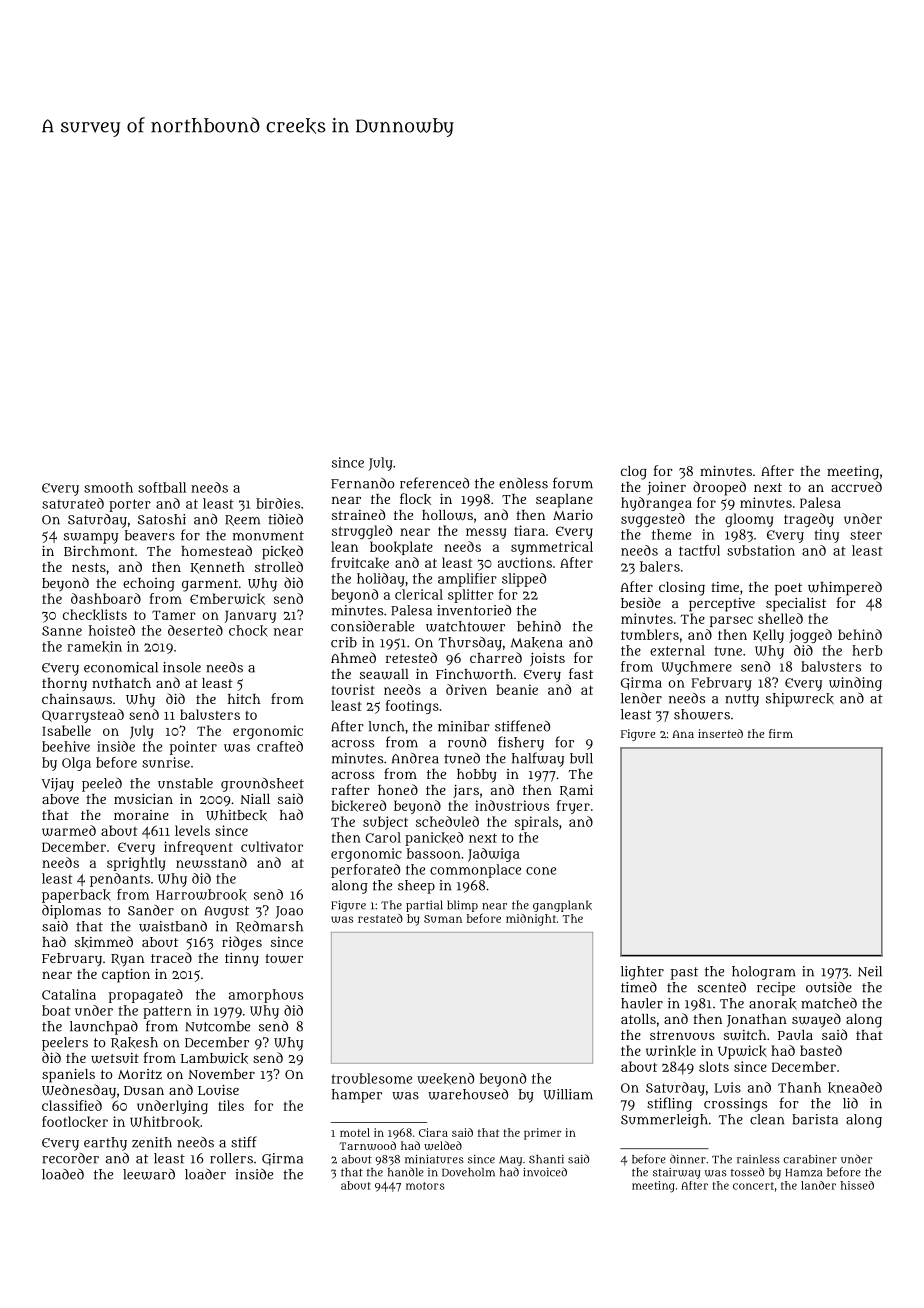 The height and width of the screenshot is (1308, 924). Describe the element at coordinates (236, 815) in the screenshot. I see `Whitbeck` at that location.
